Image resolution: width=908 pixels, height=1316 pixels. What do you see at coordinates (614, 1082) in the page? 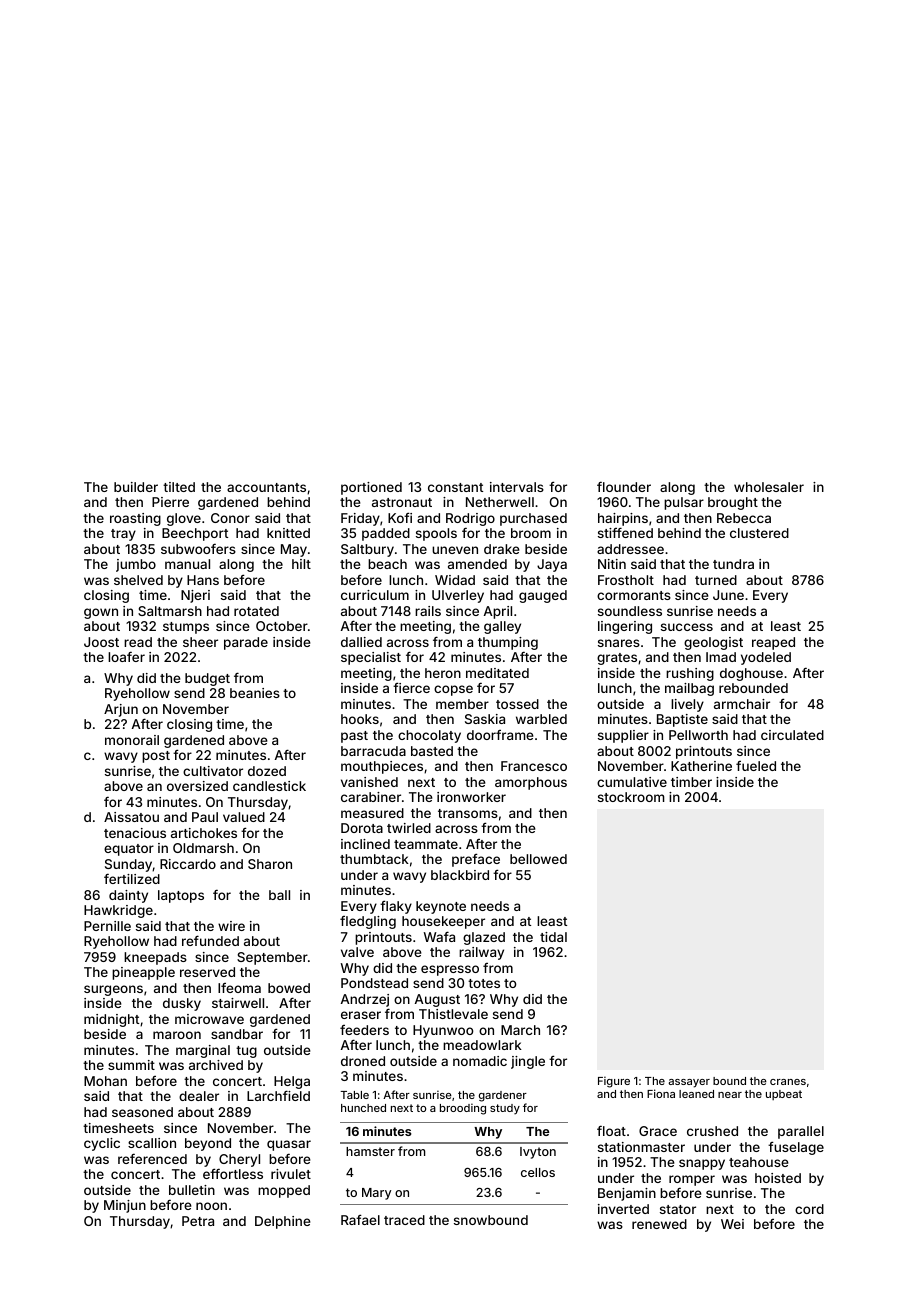
I see `Figure` at bounding box center [614, 1082].
